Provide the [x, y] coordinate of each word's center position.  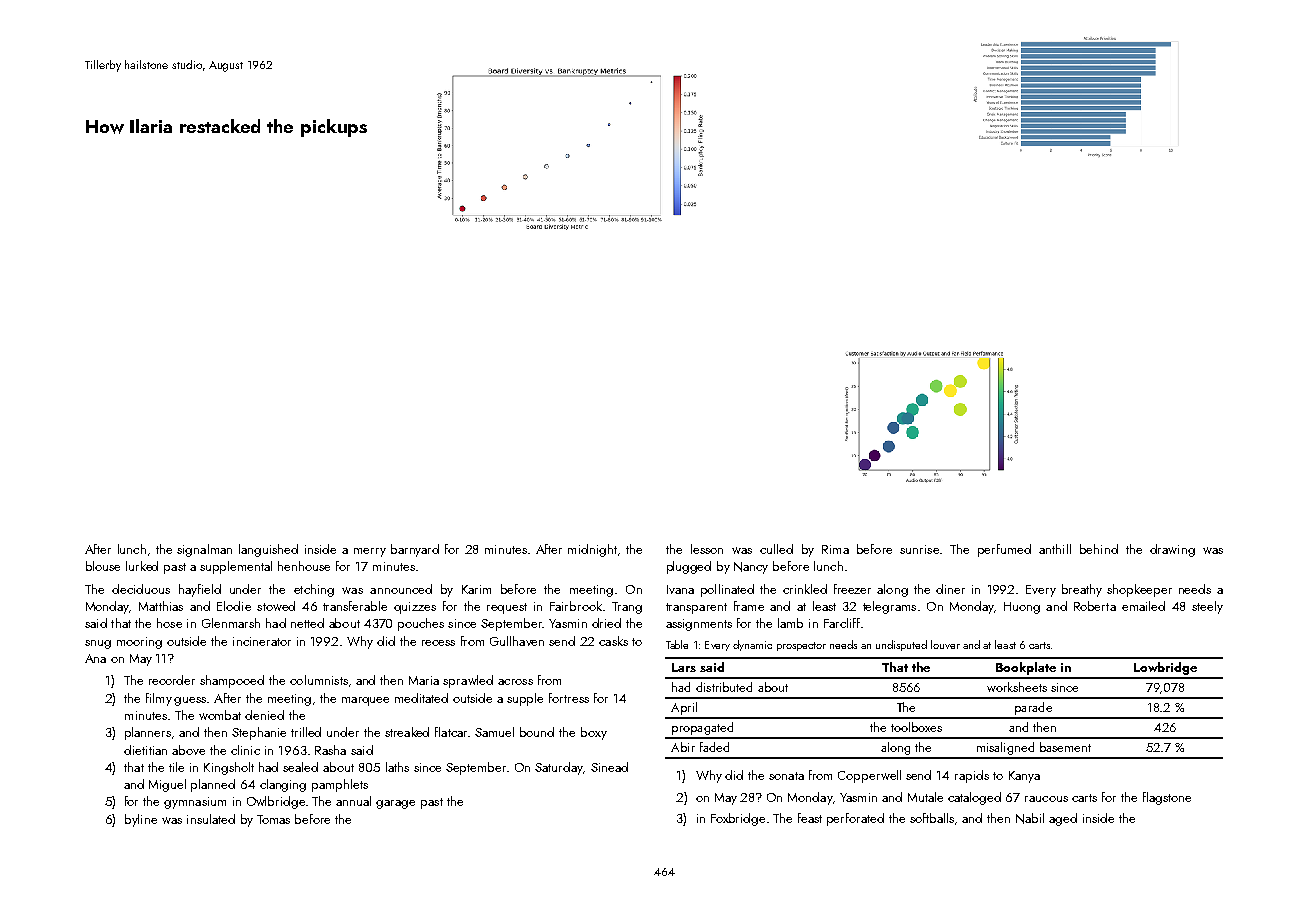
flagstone [1167, 798]
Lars [684, 667]
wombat [220, 715]
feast [810, 818]
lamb [790, 623]
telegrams [889, 607]
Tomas [273, 819]
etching [314, 590]
